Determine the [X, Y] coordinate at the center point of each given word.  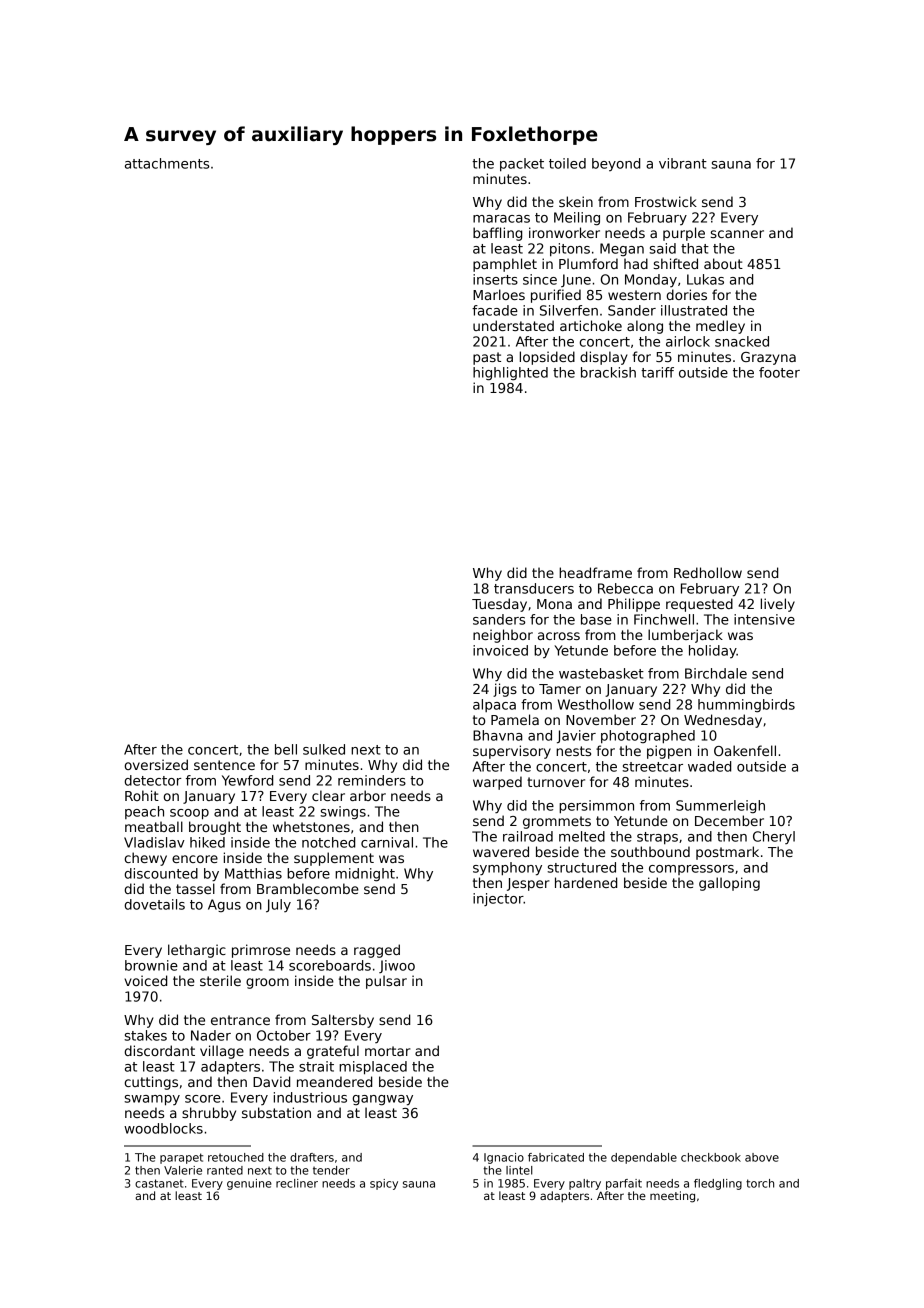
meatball [154, 826]
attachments [167, 163]
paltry [585, 1184]
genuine [249, 1184]
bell [286, 749]
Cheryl [774, 837]
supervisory [512, 752]
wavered [501, 851]
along [645, 327]
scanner [737, 234]
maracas [501, 219]
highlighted [510, 374]
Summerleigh [720, 807]
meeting [672, 1197]
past [487, 358]
